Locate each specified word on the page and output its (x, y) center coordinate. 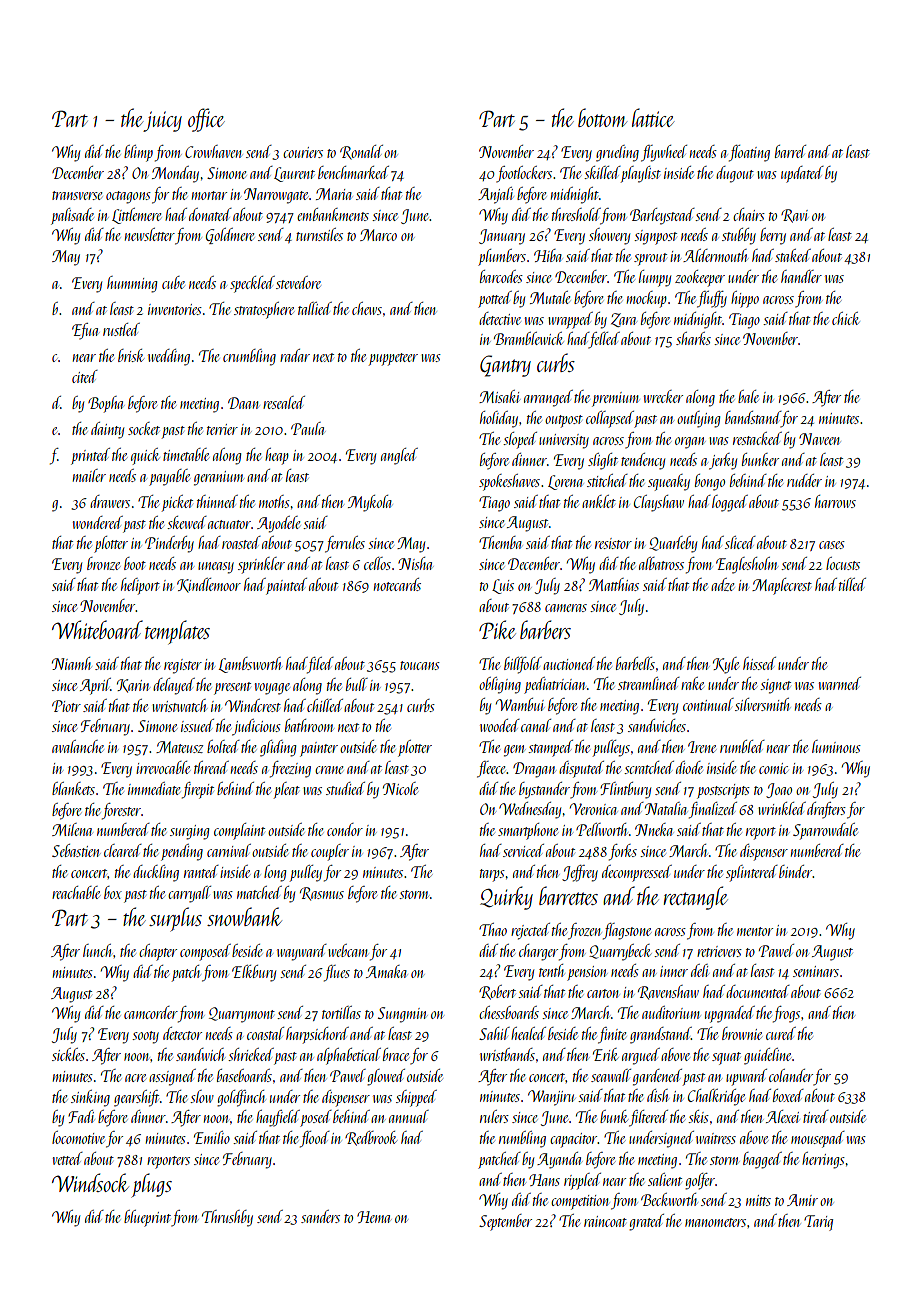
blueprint (147, 1218)
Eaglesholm (747, 565)
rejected (530, 931)
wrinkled (782, 808)
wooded (500, 725)
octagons (128, 197)
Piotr (66, 706)
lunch (97, 950)
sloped (520, 440)
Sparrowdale (825, 831)
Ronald (361, 152)
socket (144, 428)
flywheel (664, 153)
